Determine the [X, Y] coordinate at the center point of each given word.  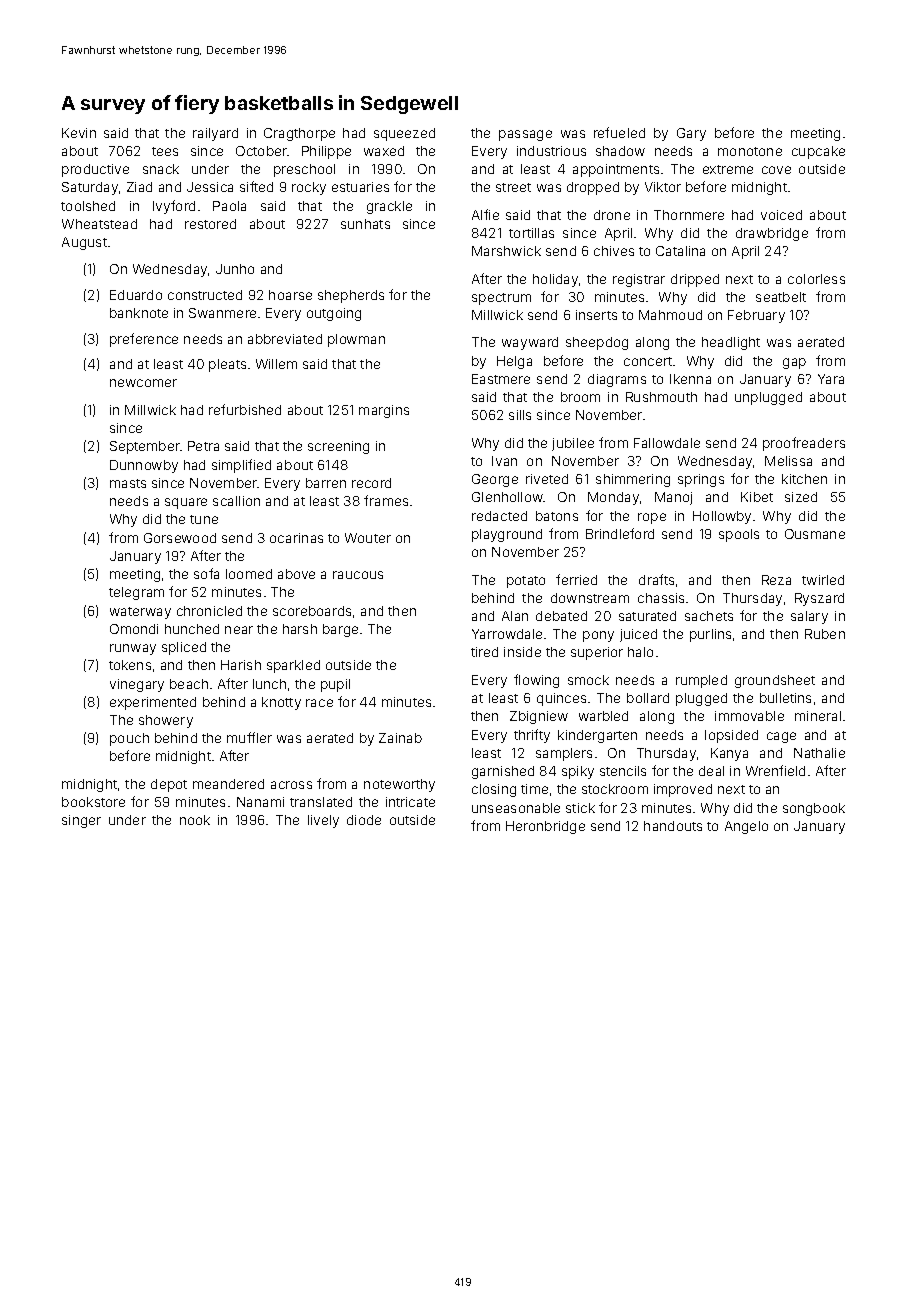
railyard [215, 134]
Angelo [746, 827]
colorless [816, 279]
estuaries [360, 187]
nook [195, 820]
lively [323, 821]
